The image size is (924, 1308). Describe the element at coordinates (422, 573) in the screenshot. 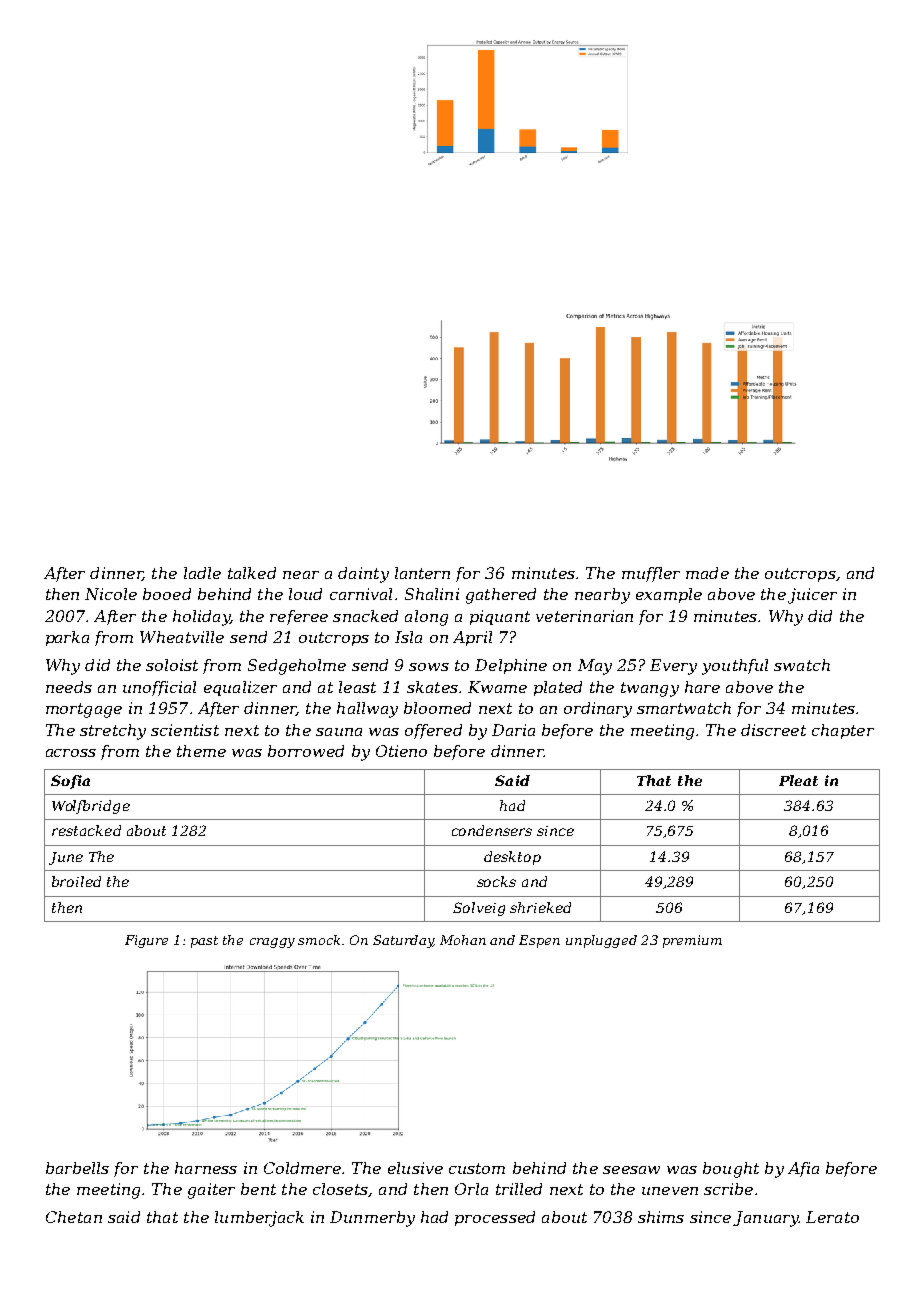

I see `lantern` at that location.
